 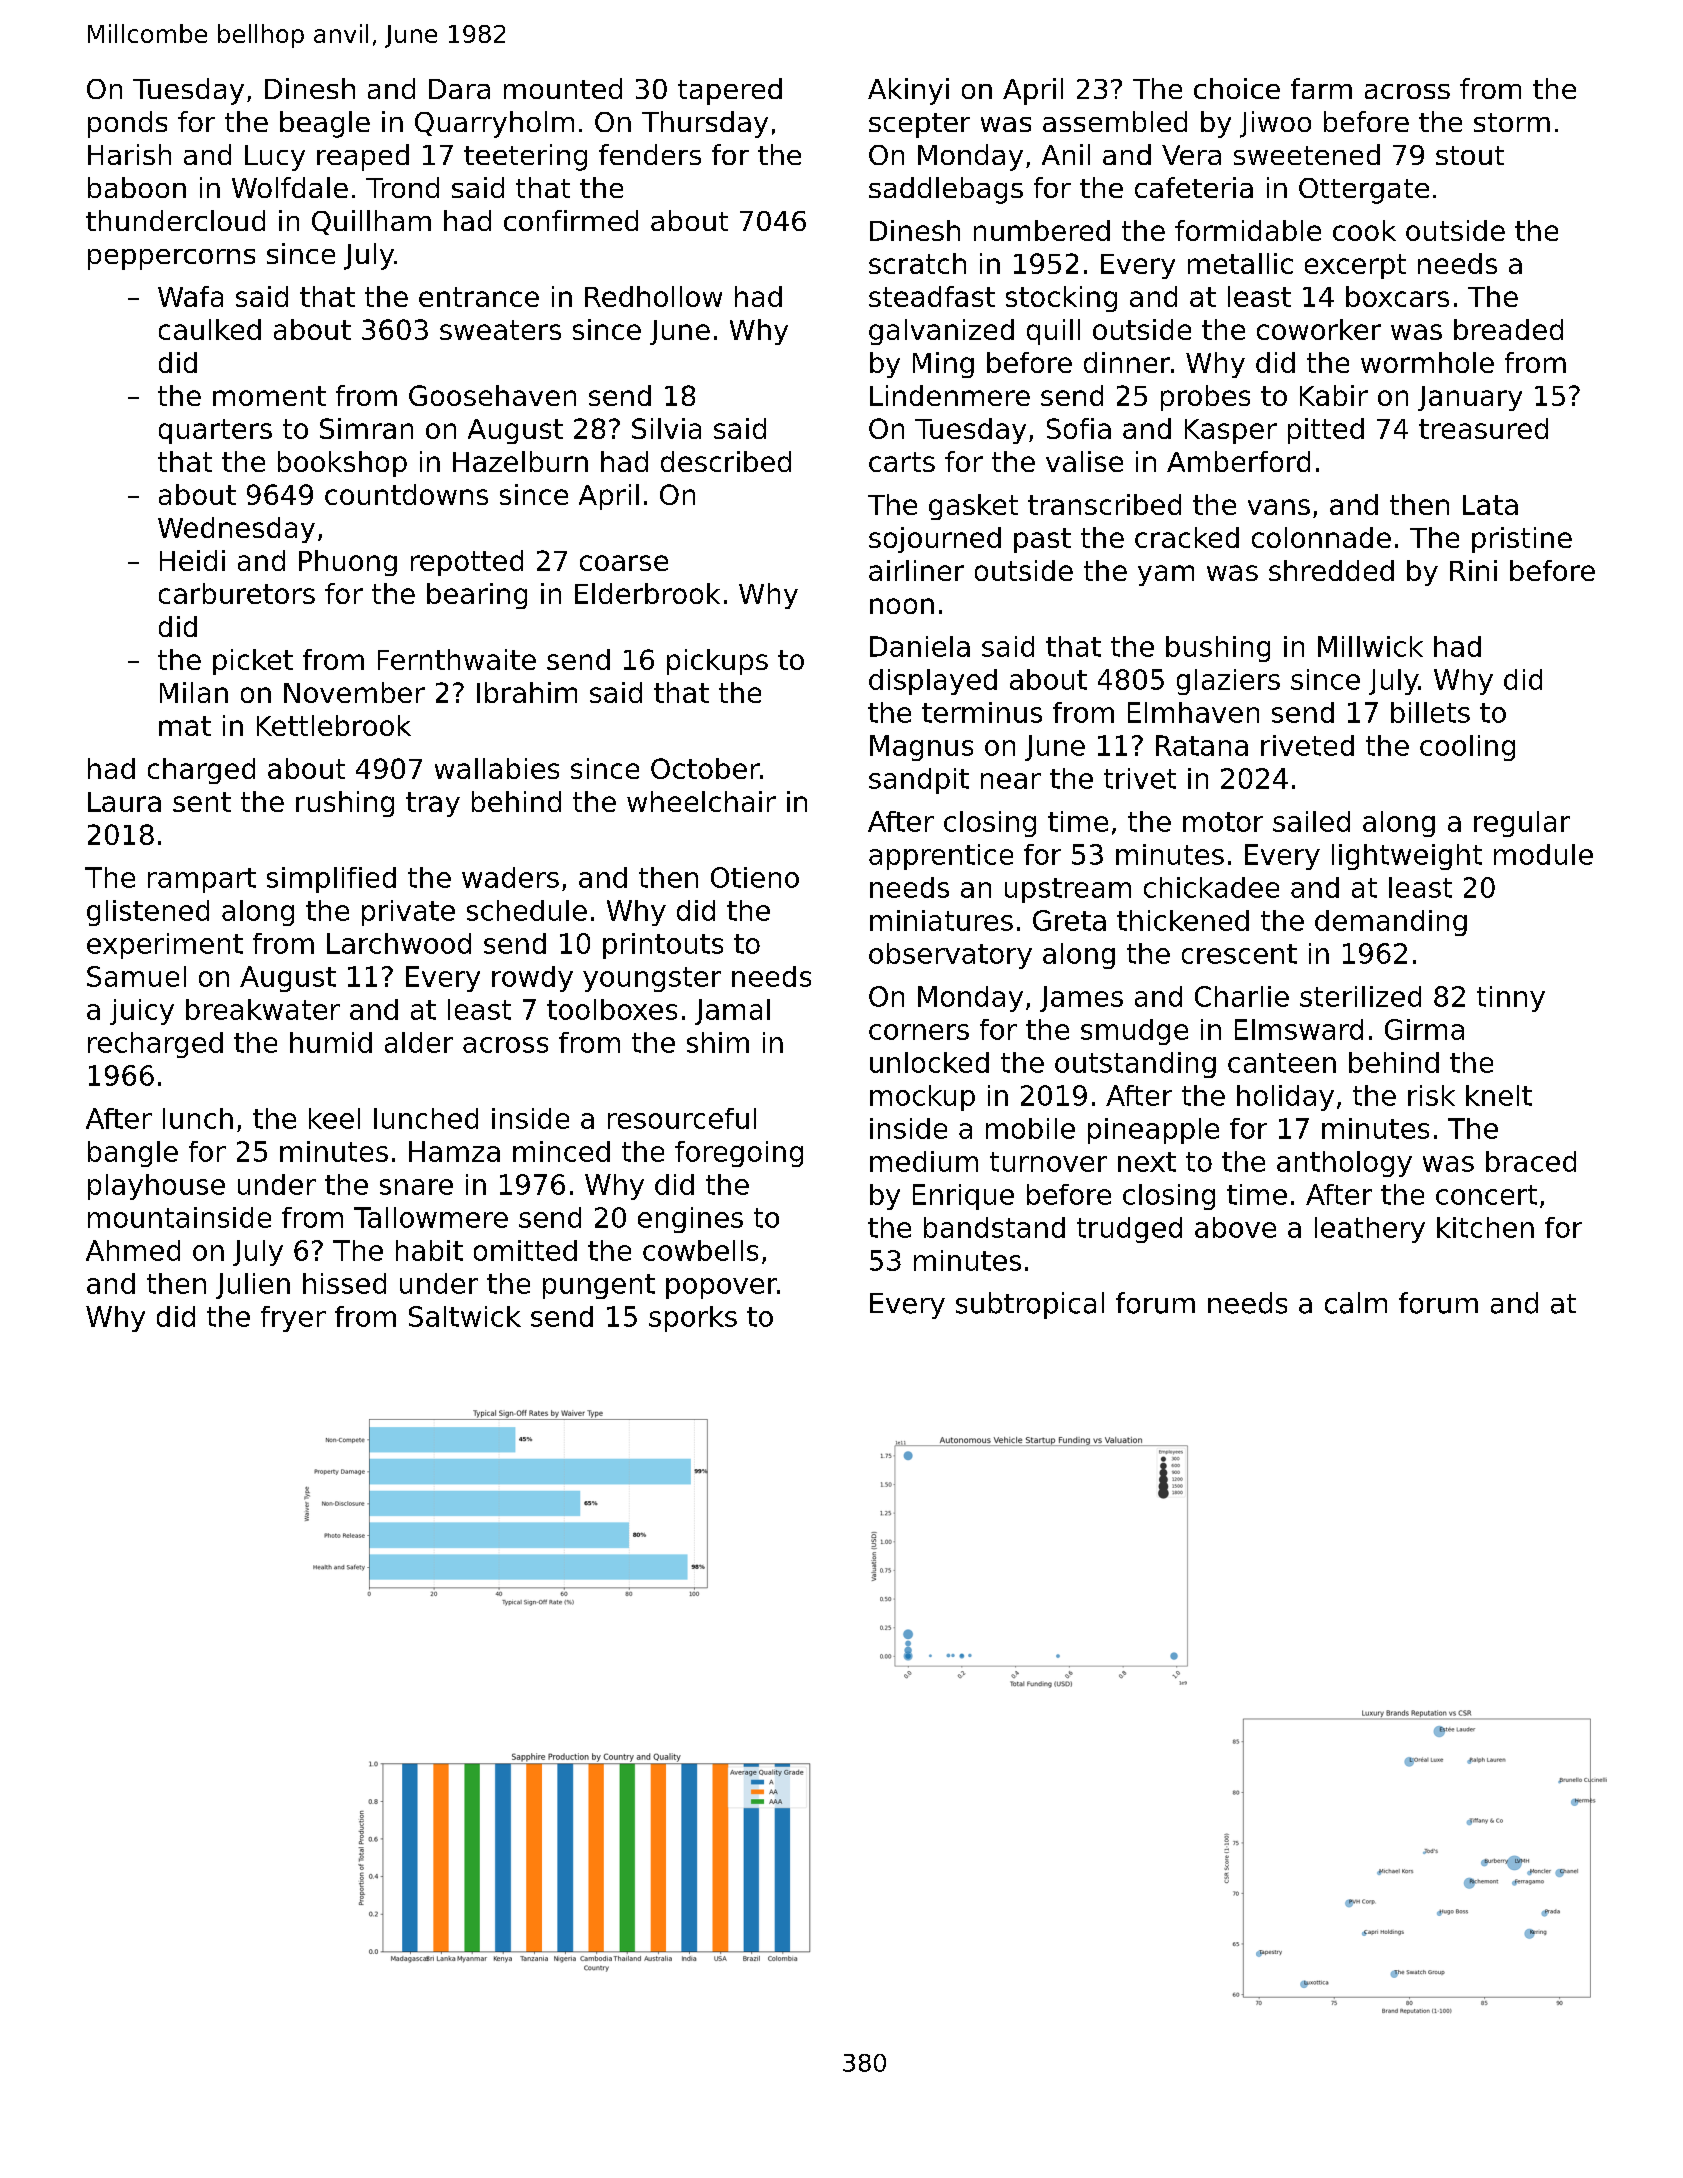 I want to click on keel, so click(x=334, y=1118).
